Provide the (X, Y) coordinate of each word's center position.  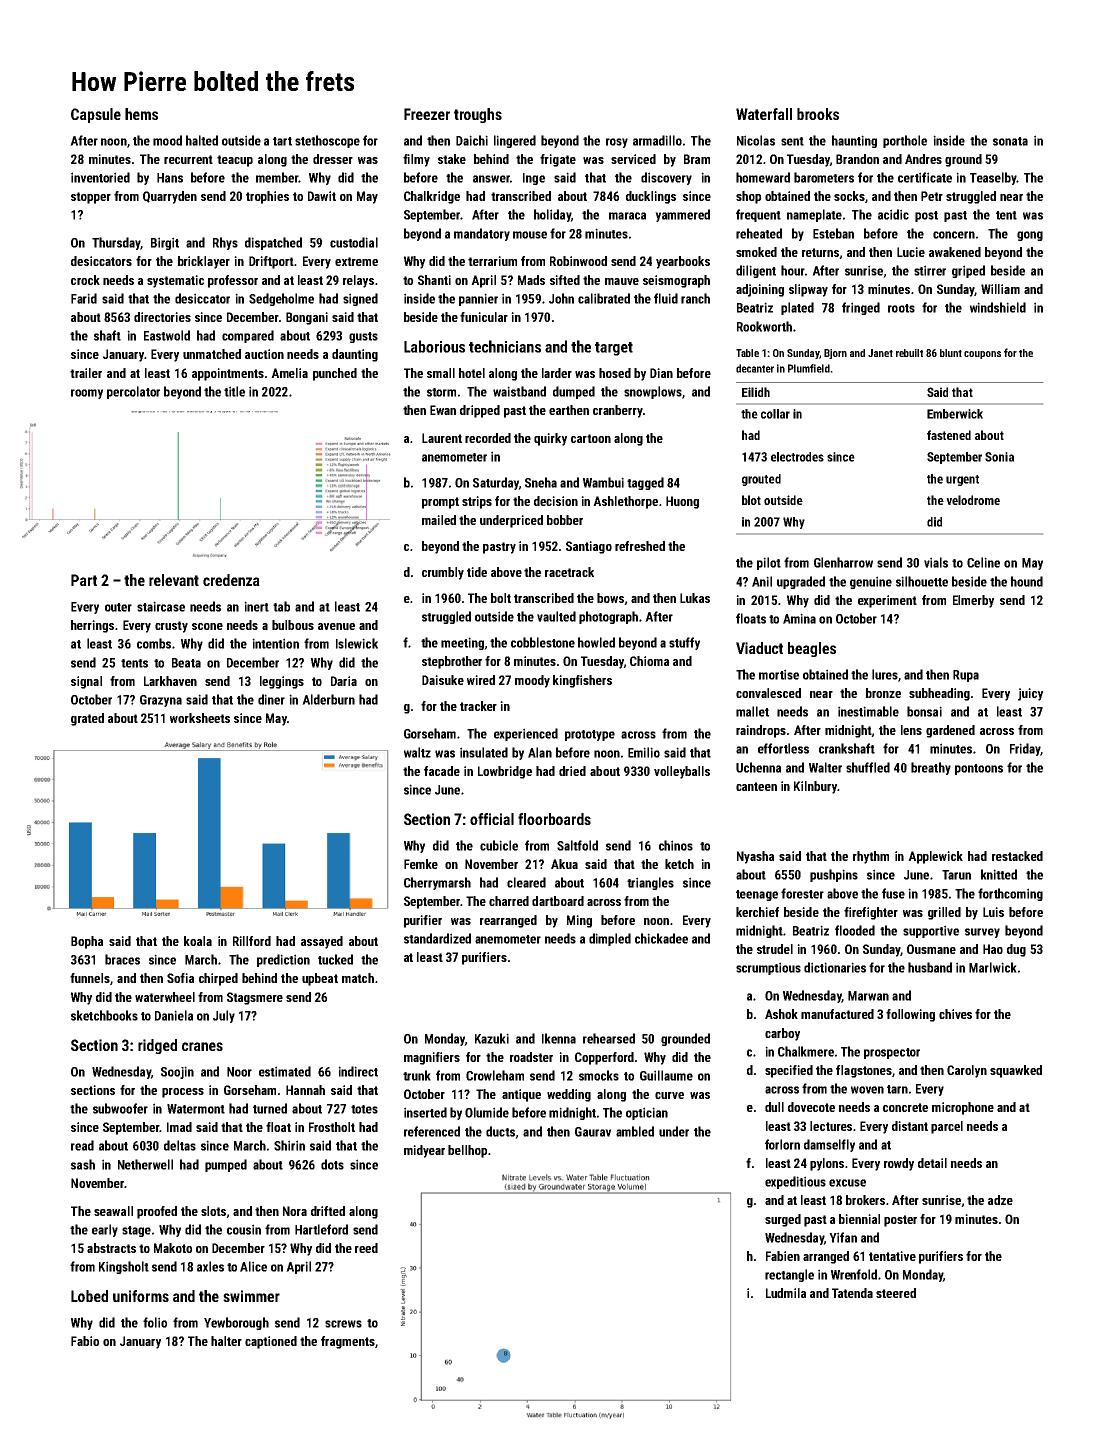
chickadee (661, 938)
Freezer (427, 114)
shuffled (868, 767)
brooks (818, 114)
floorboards (554, 819)
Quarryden (170, 197)
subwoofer (120, 1108)
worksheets (200, 718)
